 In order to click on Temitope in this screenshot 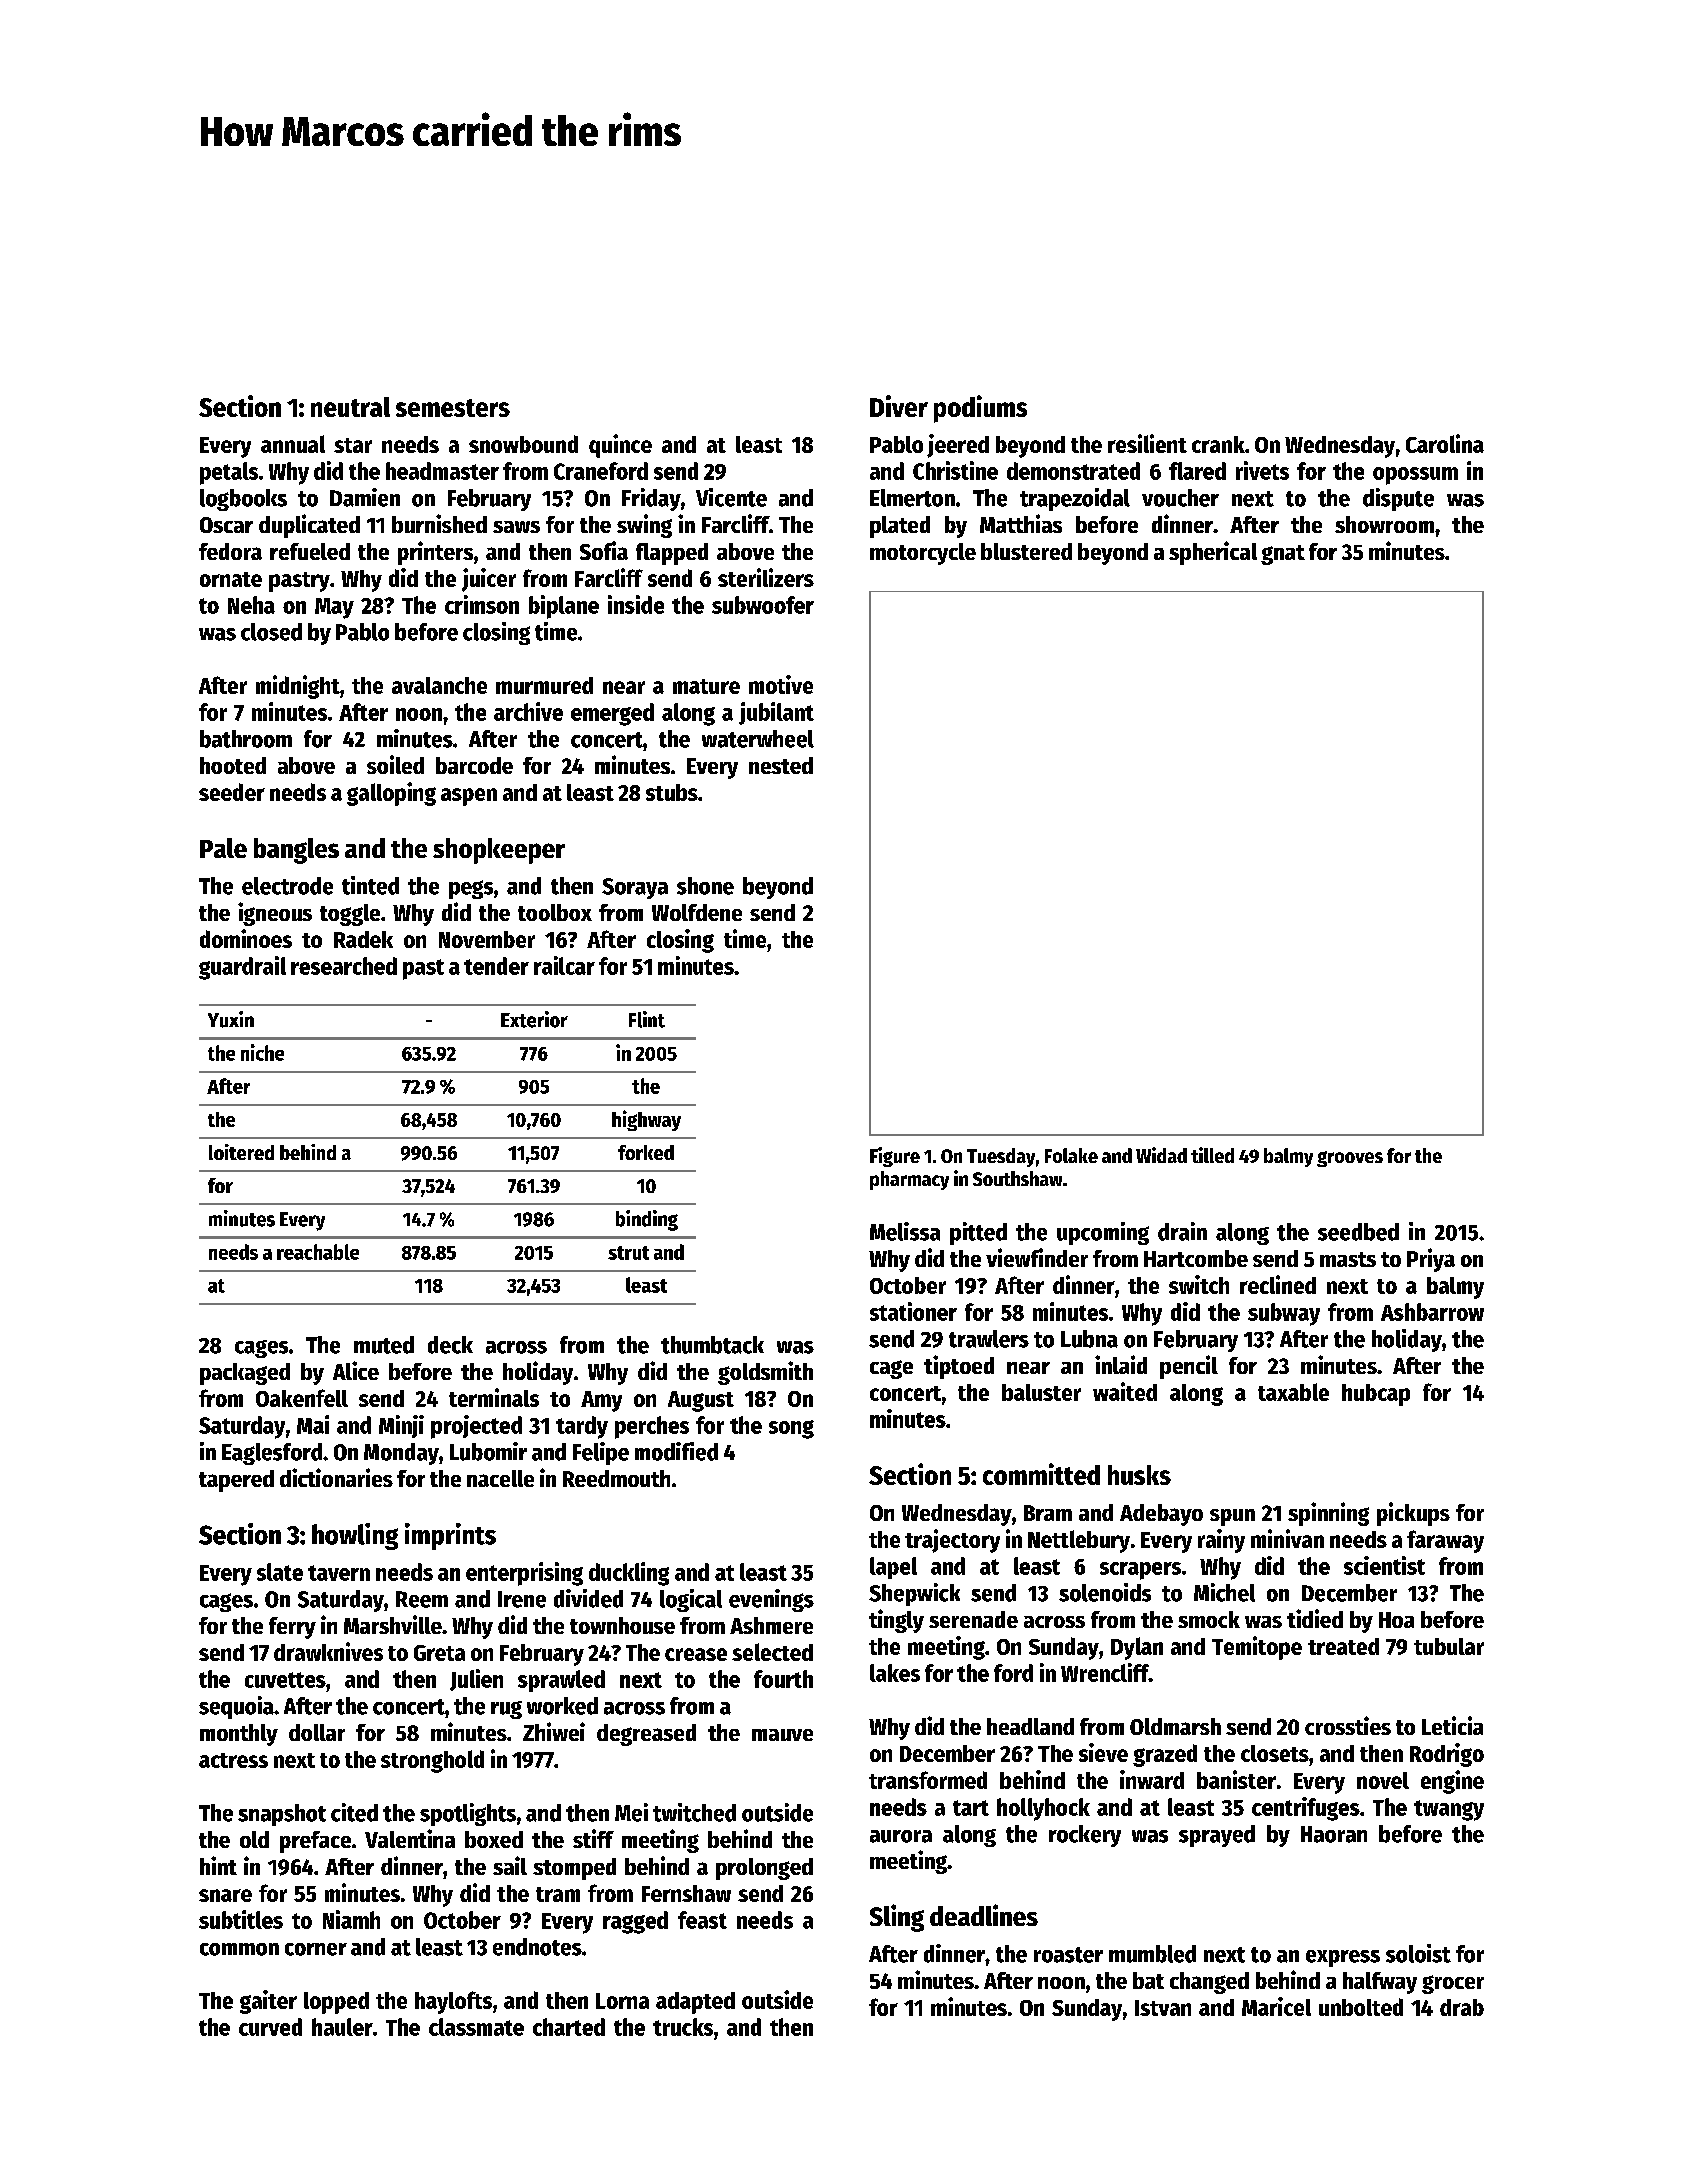, I will do `click(1257, 1648)`.
